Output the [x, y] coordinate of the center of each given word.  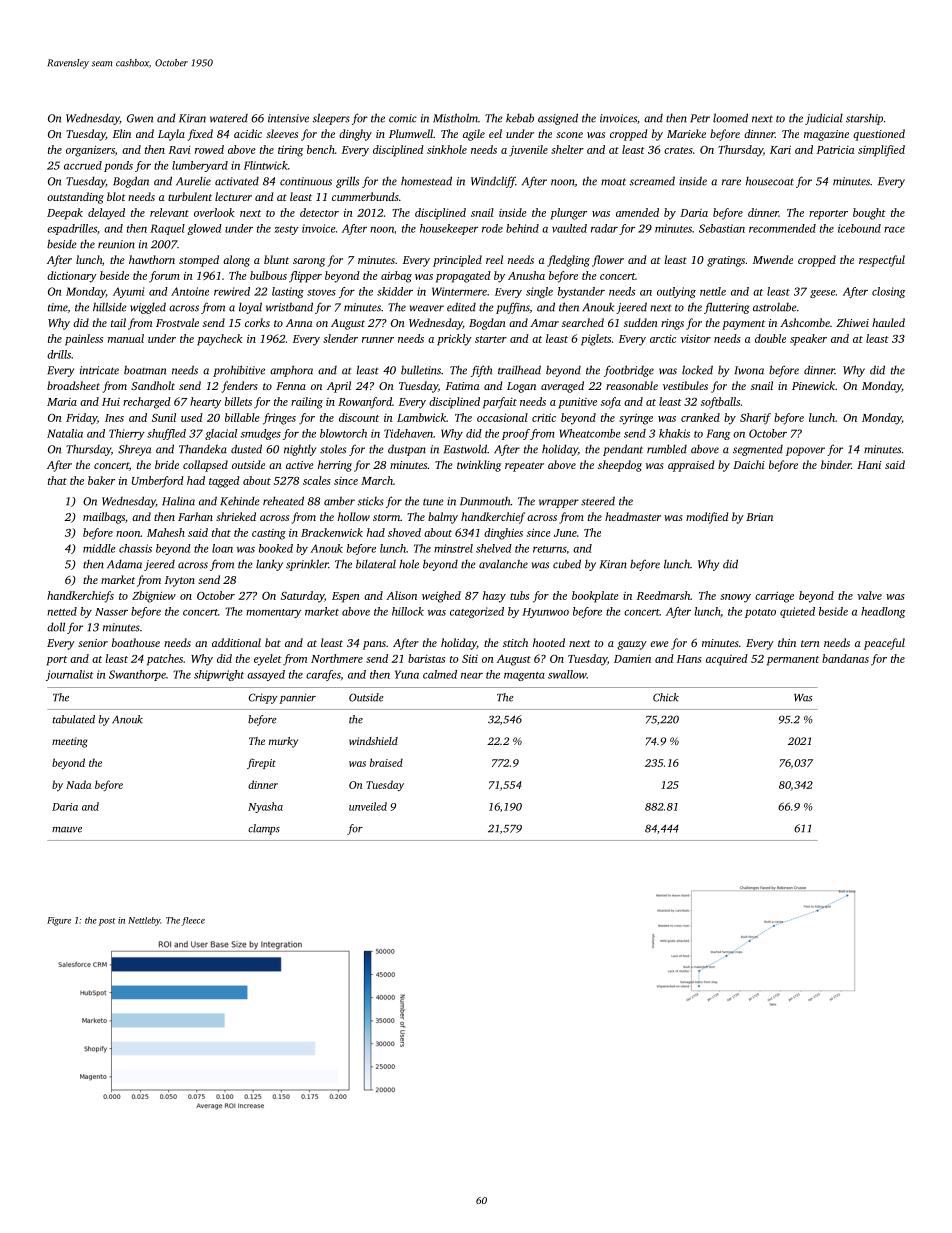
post [107, 922]
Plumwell [411, 133]
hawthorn [152, 259]
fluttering [726, 308]
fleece [193, 921]
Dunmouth [485, 501]
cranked [700, 417]
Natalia [65, 433]
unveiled [368, 806]
